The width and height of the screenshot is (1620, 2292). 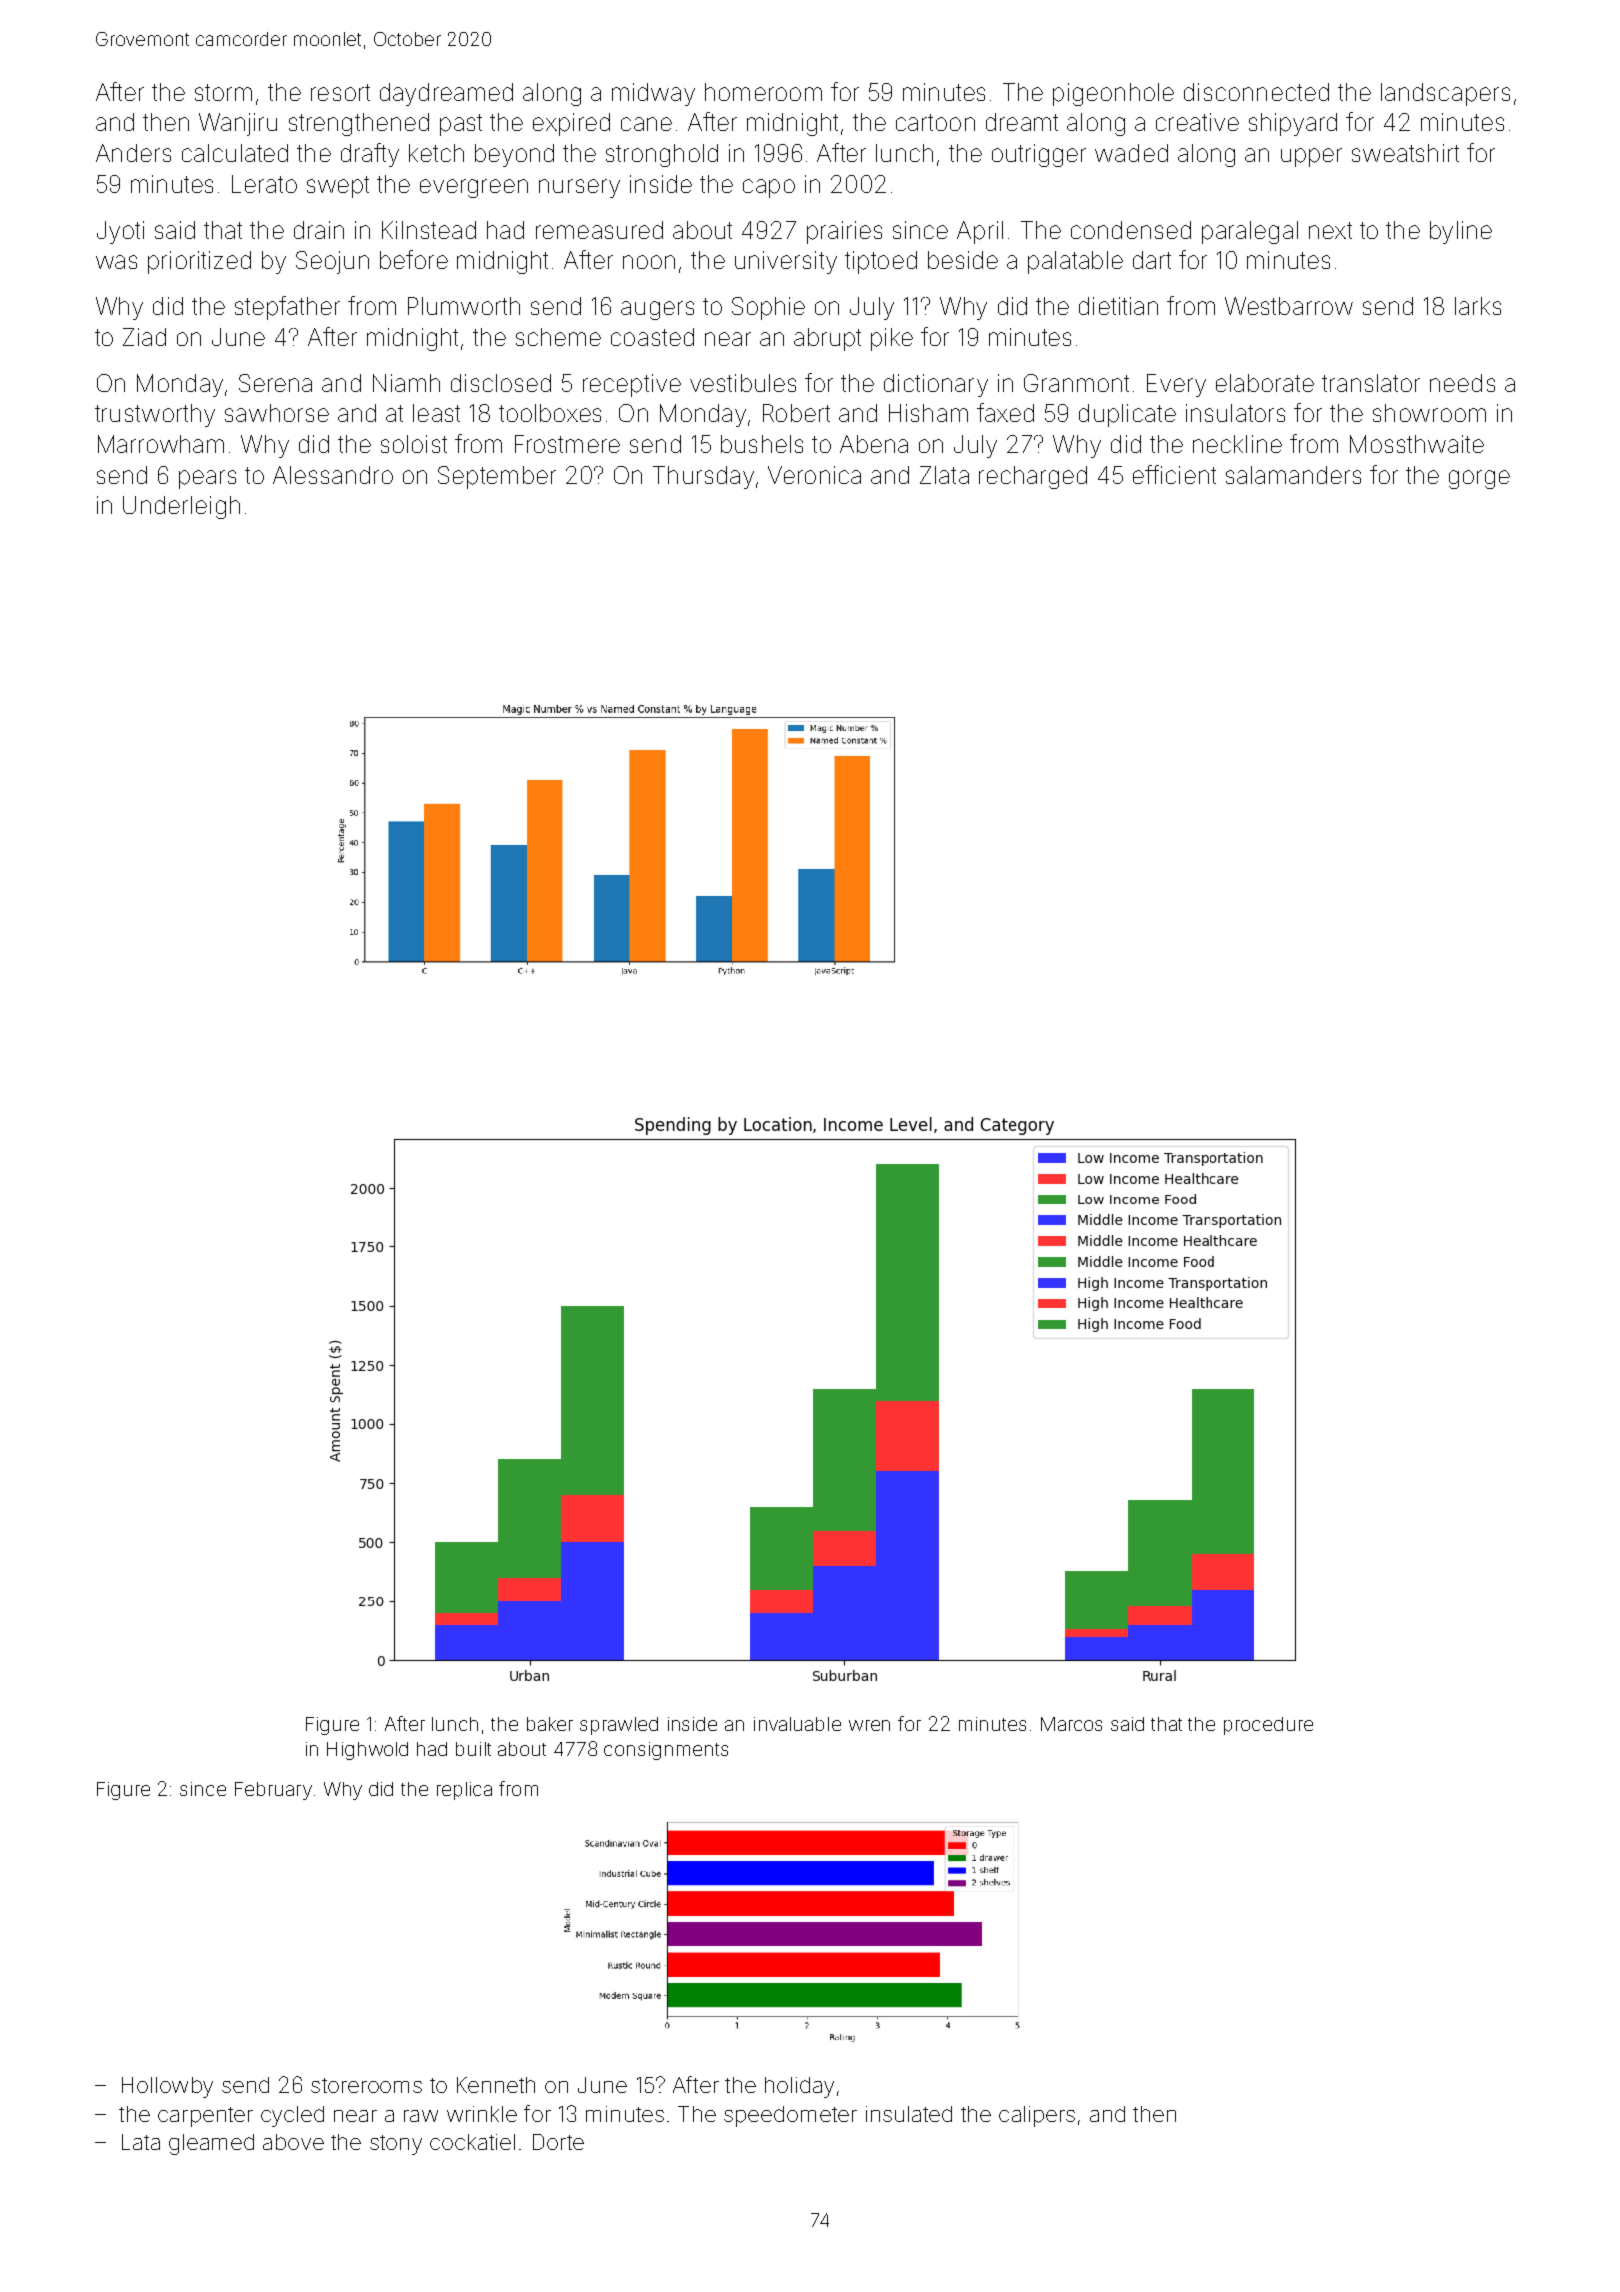 What do you see at coordinates (869, 1725) in the screenshot?
I see `wren` at bounding box center [869, 1725].
